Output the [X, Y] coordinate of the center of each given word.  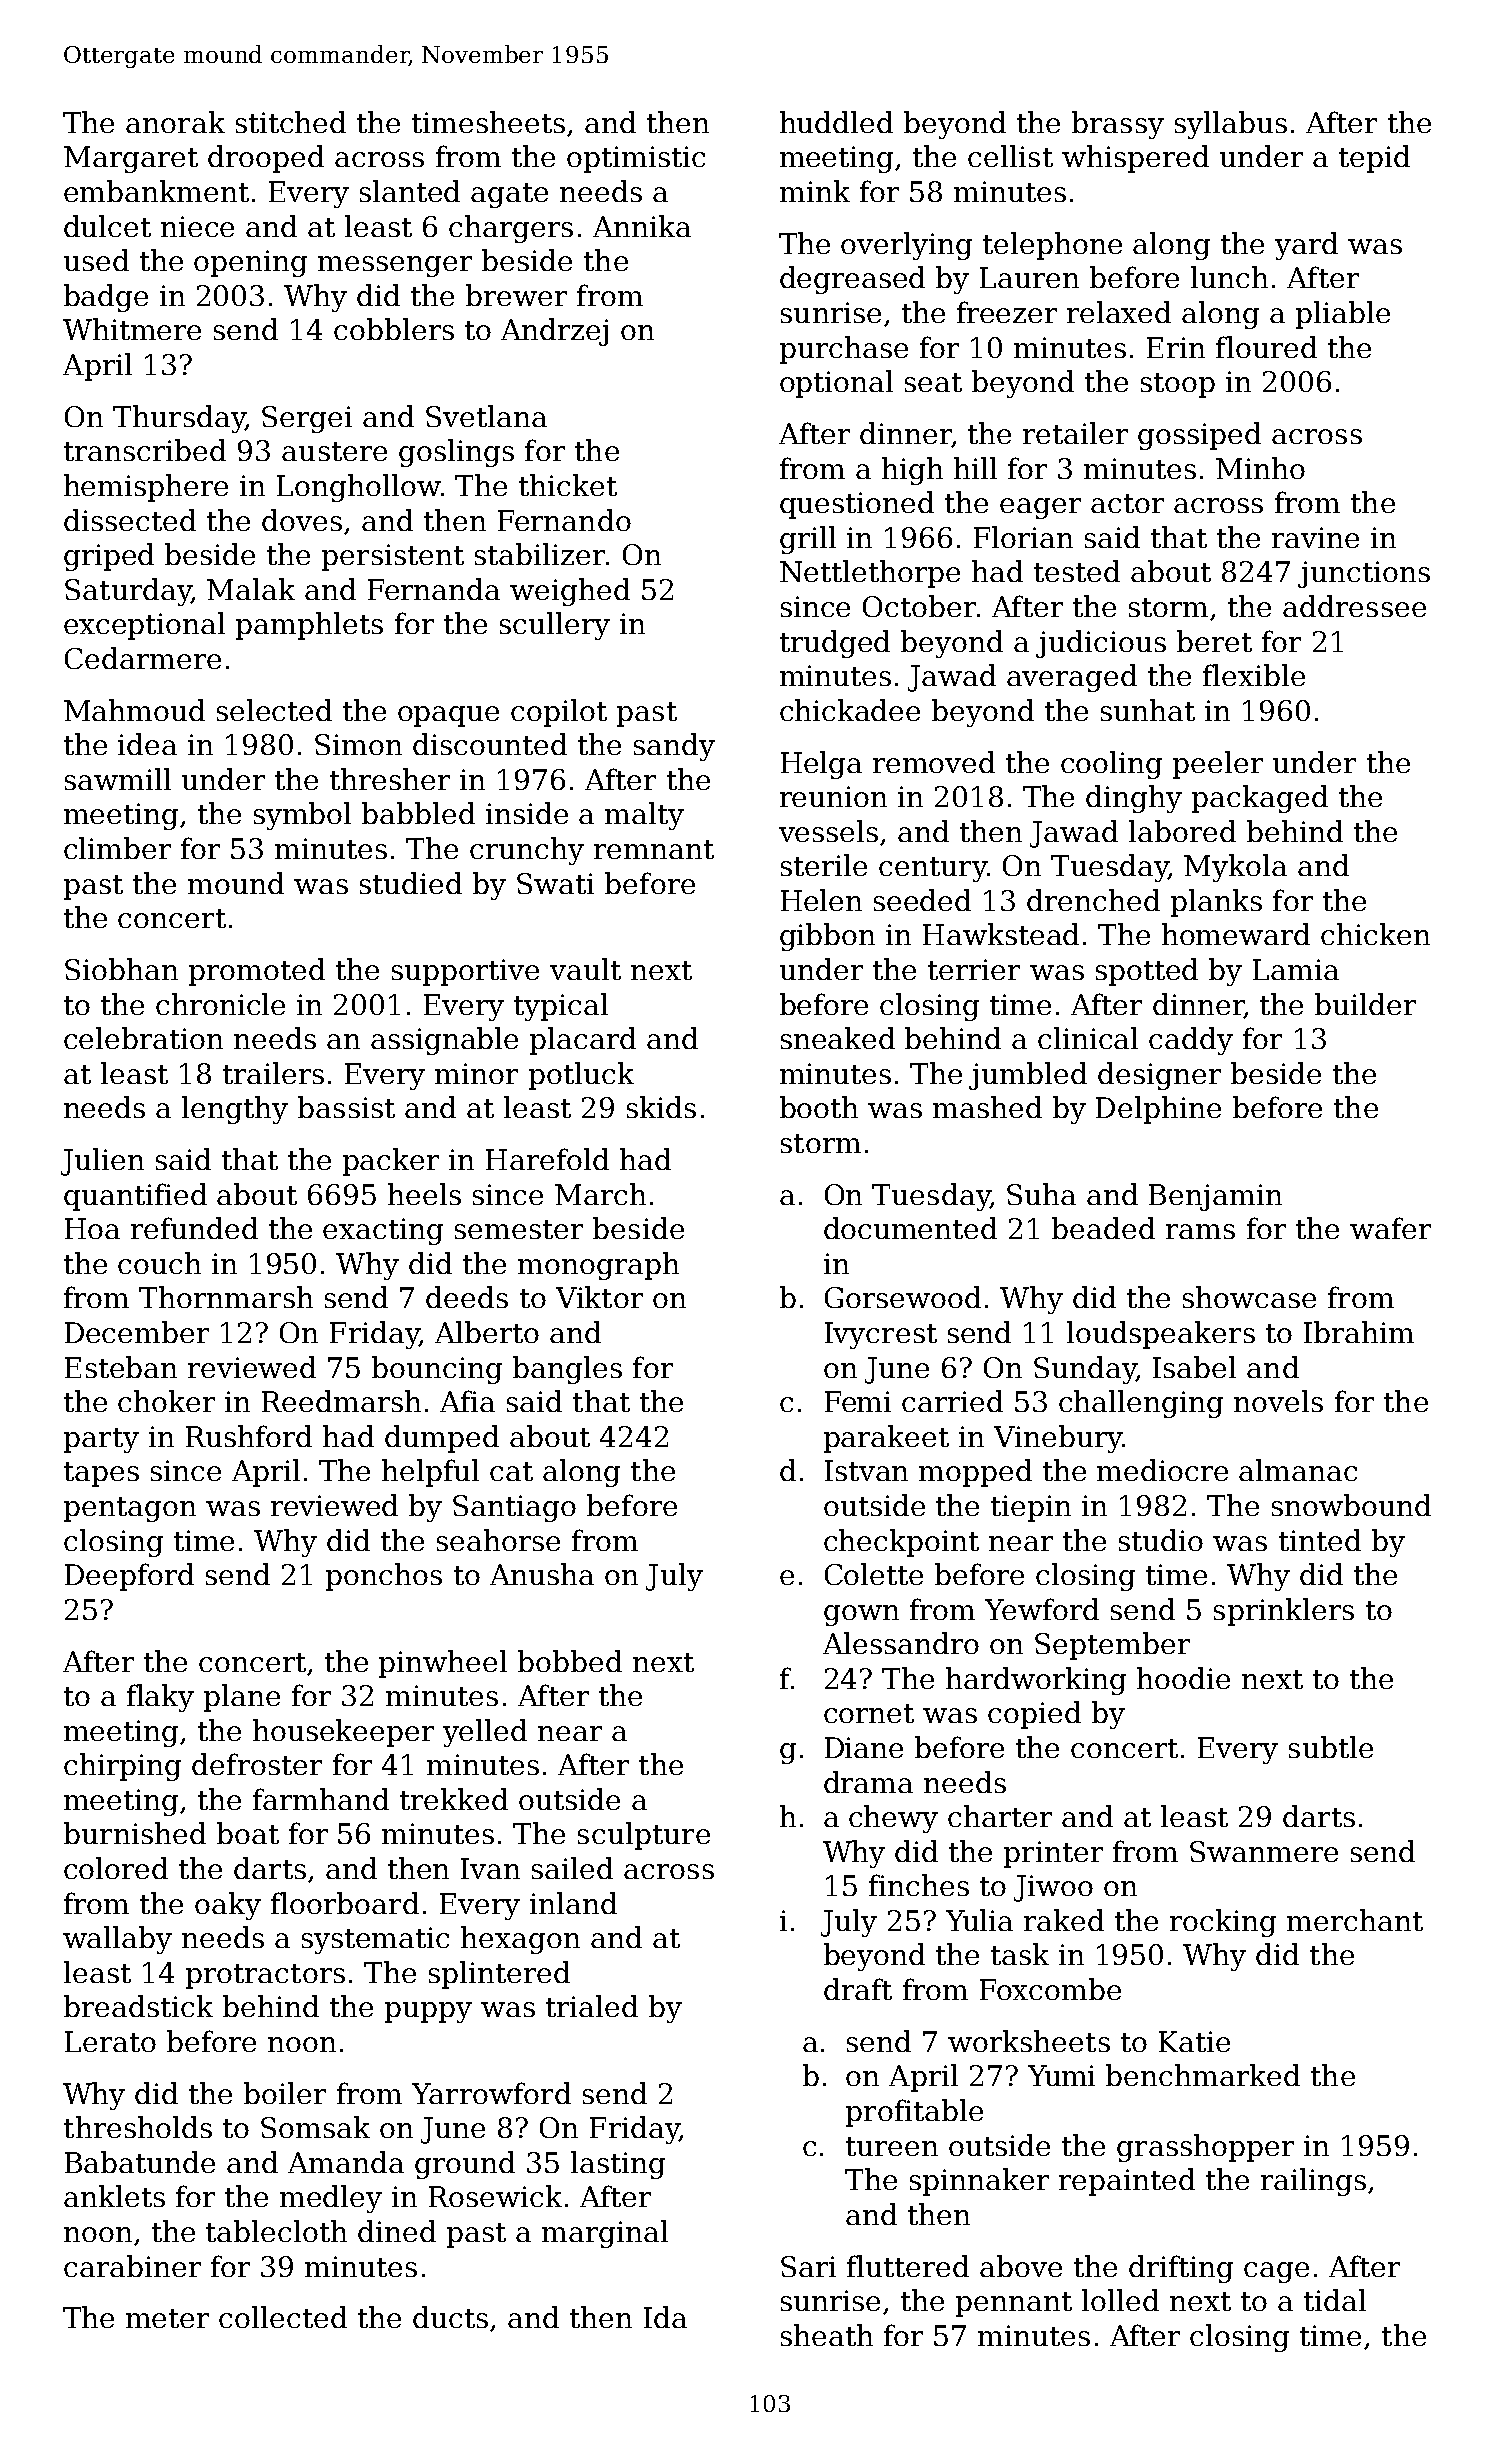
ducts [450, 2317]
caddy [1191, 1041]
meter [167, 2318]
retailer [1075, 433]
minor [476, 1073]
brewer [516, 295]
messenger [395, 266]
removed [934, 762]
